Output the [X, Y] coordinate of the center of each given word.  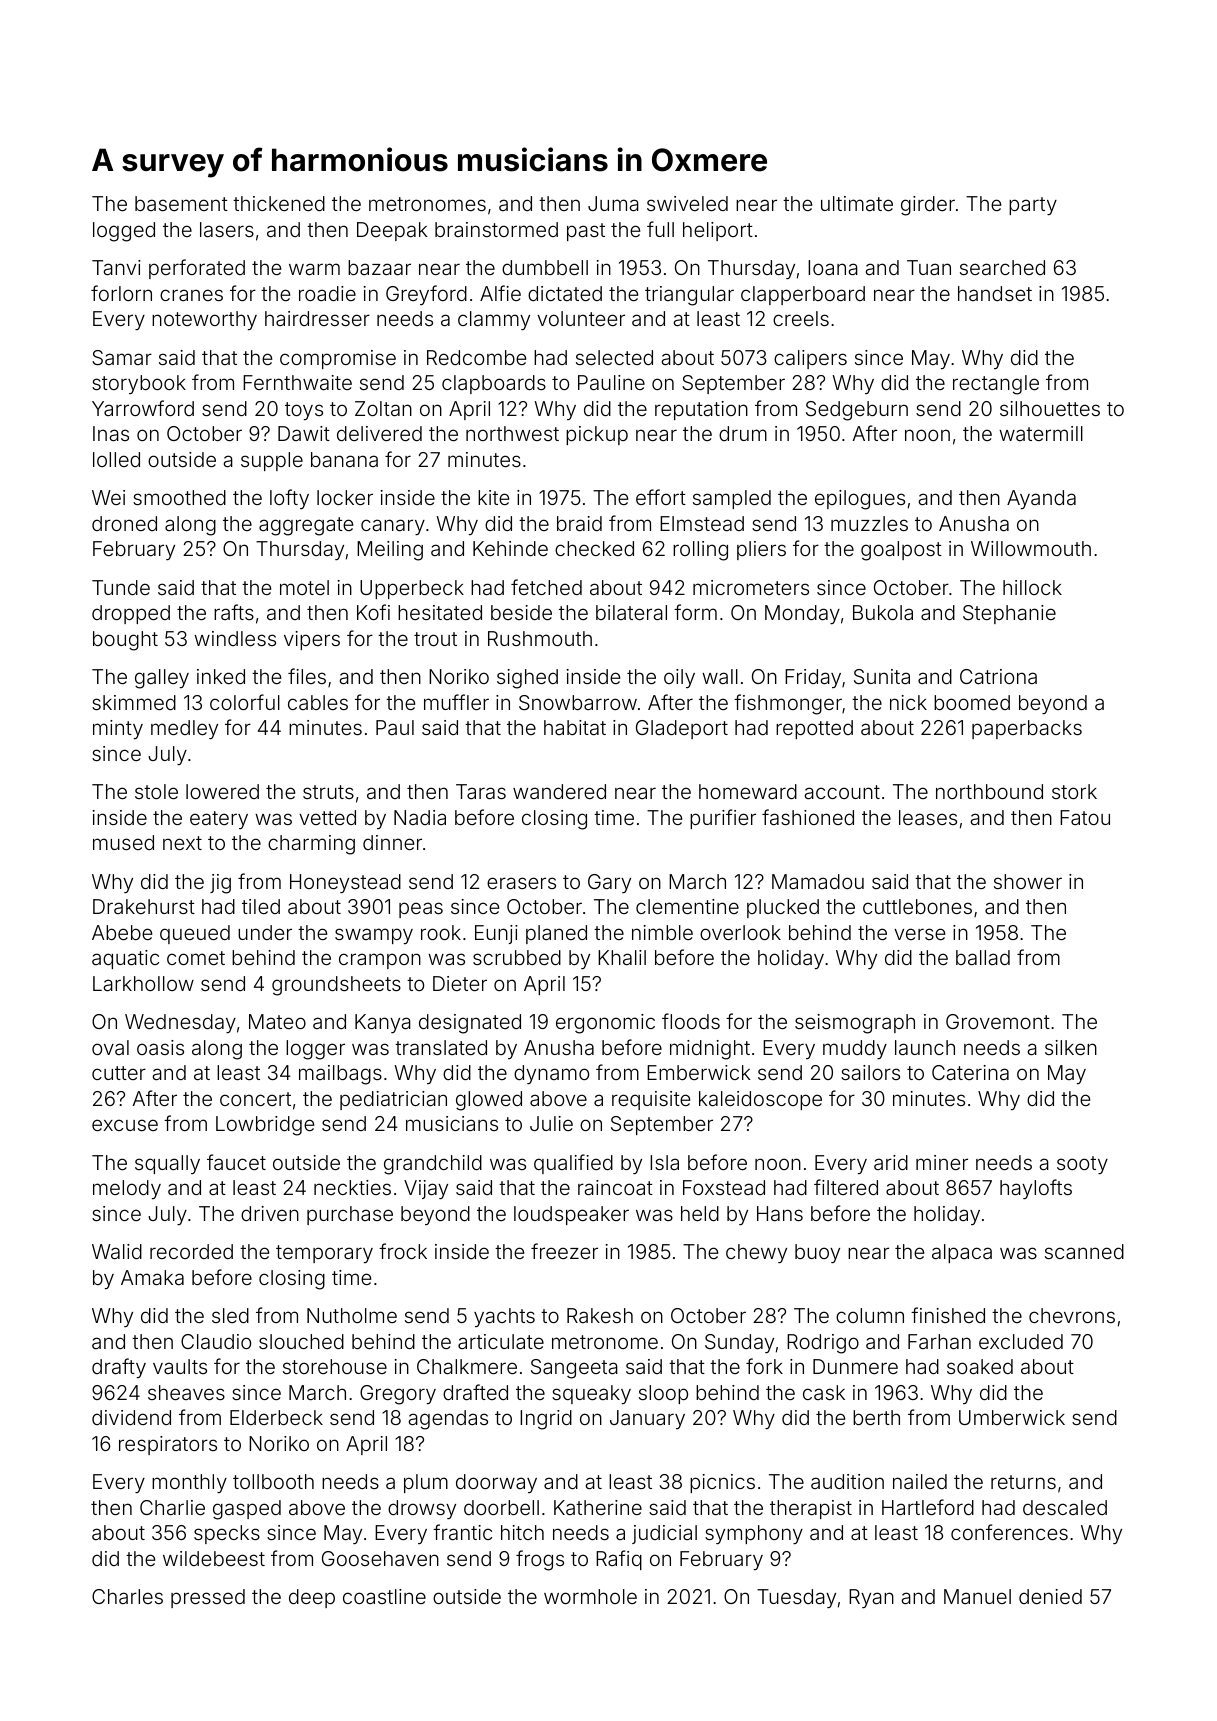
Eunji [496, 934]
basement [181, 203]
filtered [846, 1187]
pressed [208, 1598]
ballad [983, 957]
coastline [384, 1596]
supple [272, 461]
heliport [718, 231]
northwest [512, 433]
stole [156, 791]
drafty [119, 1368]
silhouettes [1050, 408]
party [1033, 206]
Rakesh [600, 1315]
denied [1050, 1596]
